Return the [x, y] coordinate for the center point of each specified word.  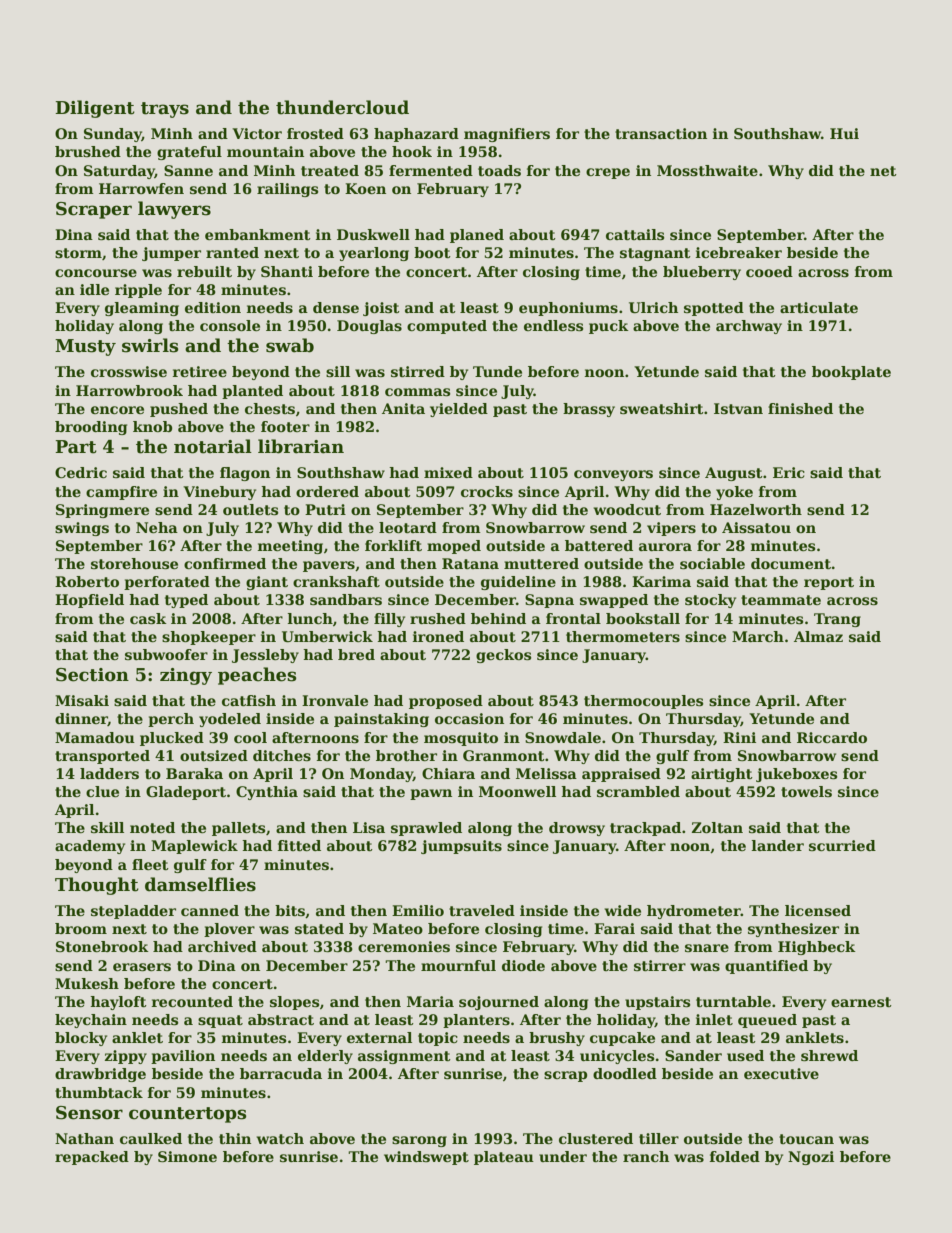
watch [280, 1138]
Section [92, 675]
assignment [404, 1057]
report [829, 583]
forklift [393, 545]
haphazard [416, 135]
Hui [844, 133]
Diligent [95, 109]
